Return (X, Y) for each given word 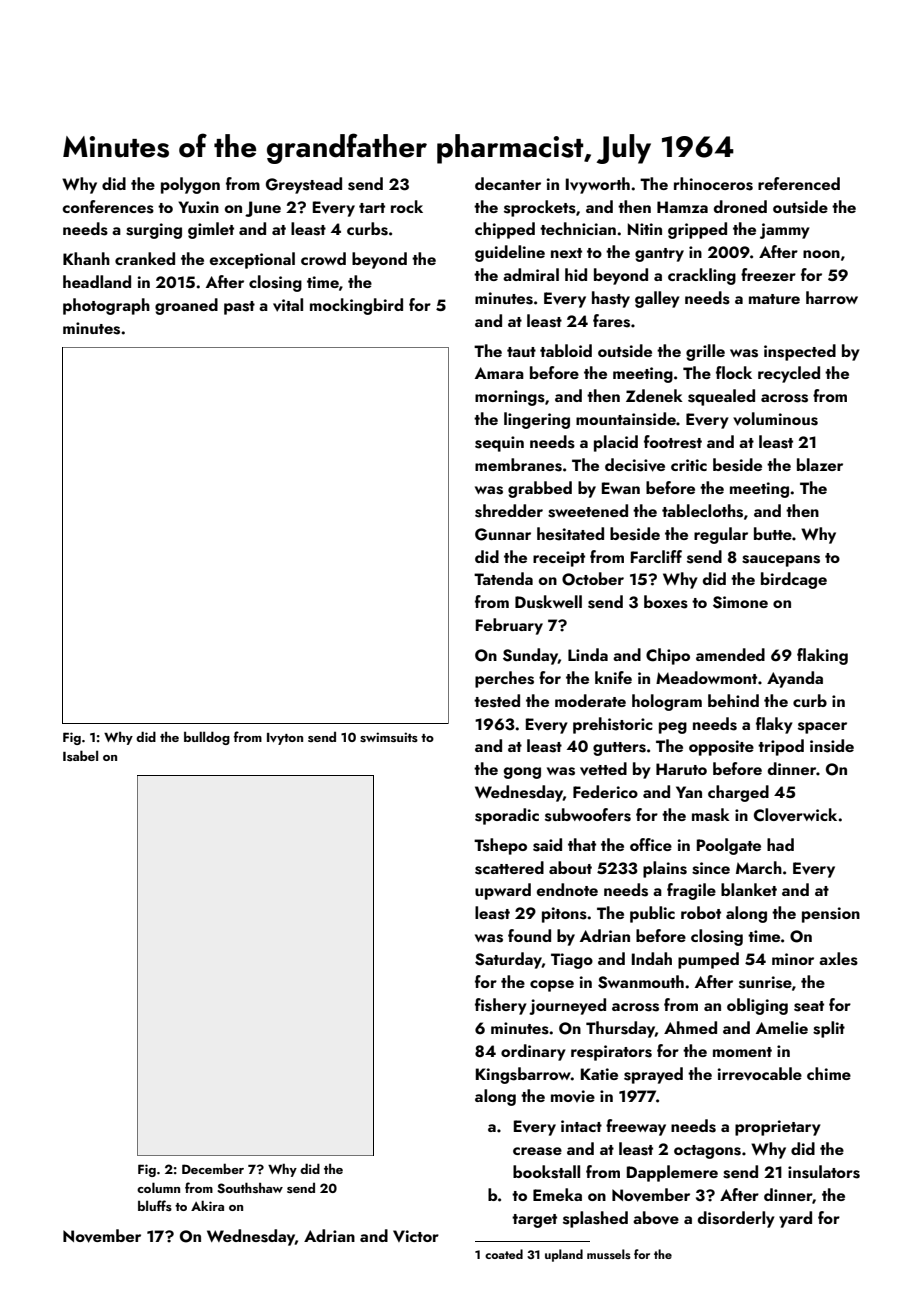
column (158, 1187)
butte (773, 533)
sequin (499, 444)
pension (831, 915)
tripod (781, 747)
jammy (785, 231)
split (829, 1029)
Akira (207, 1205)
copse (552, 986)
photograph (106, 306)
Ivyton (285, 739)
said (547, 845)
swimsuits (389, 737)
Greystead (304, 185)
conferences (108, 207)
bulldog (207, 738)
